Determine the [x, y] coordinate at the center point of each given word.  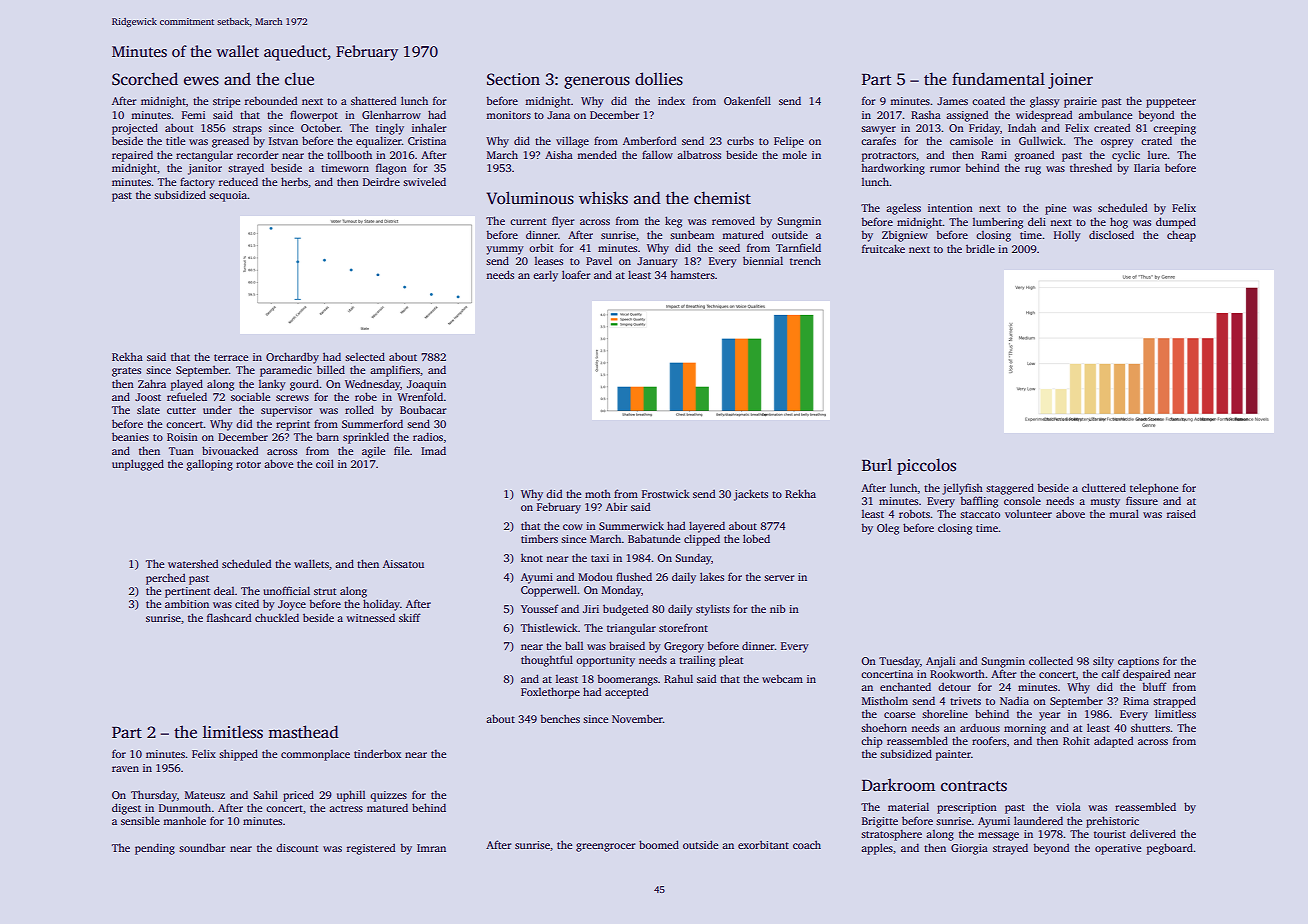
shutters [1150, 727]
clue [299, 79]
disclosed [1111, 234]
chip [872, 742]
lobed [756, 538]
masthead [303, 732]
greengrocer [606, 847]
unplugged [138, 465]
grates [126, 372]
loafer [576, 274]
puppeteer [1171, 103]
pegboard [1170, 849]
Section [513, 79]
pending [155, 849]
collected [1051, 660]
